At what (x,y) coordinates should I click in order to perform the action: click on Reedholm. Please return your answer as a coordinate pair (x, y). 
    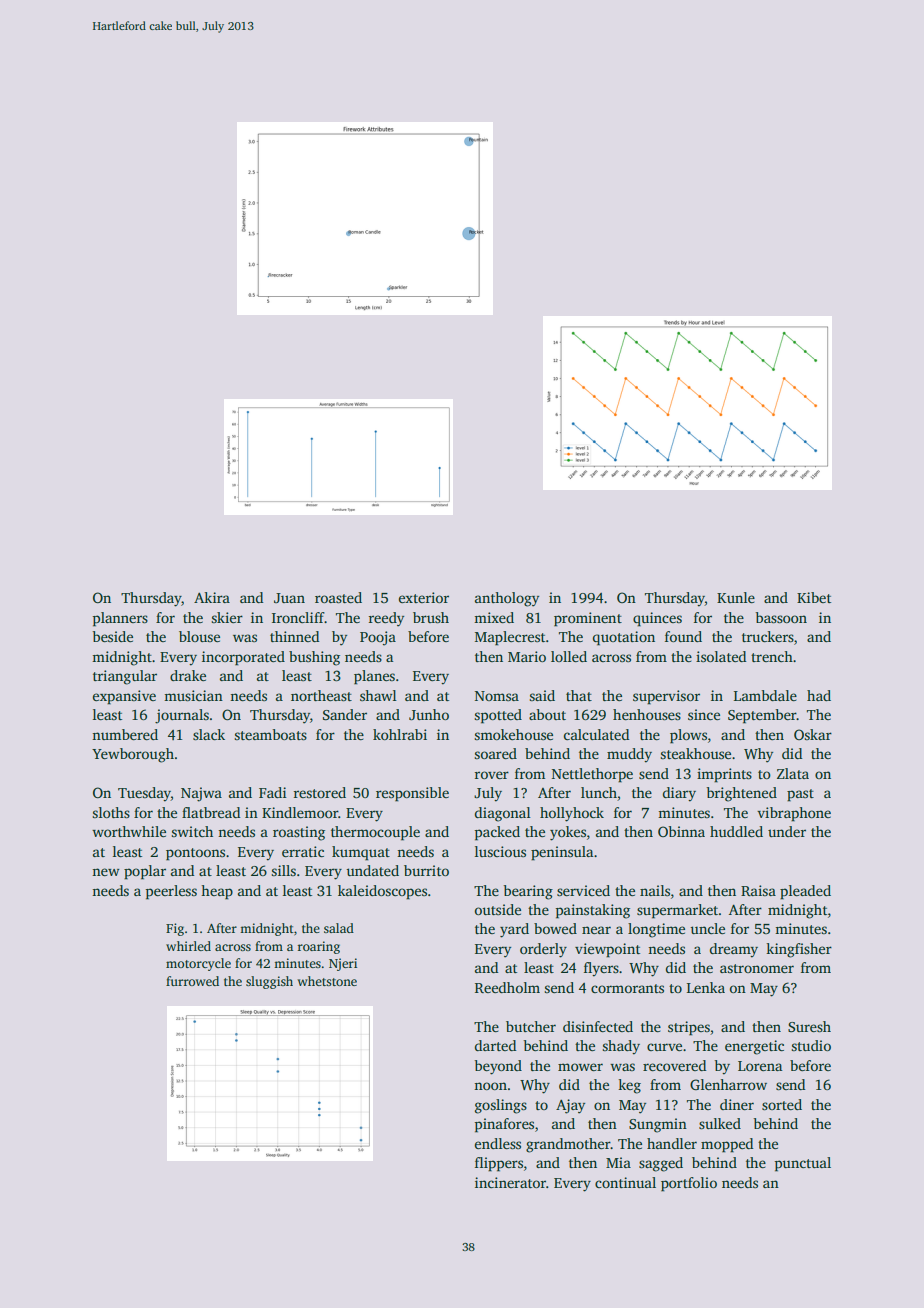
    Looking at the image, I should click on (507, 987).
